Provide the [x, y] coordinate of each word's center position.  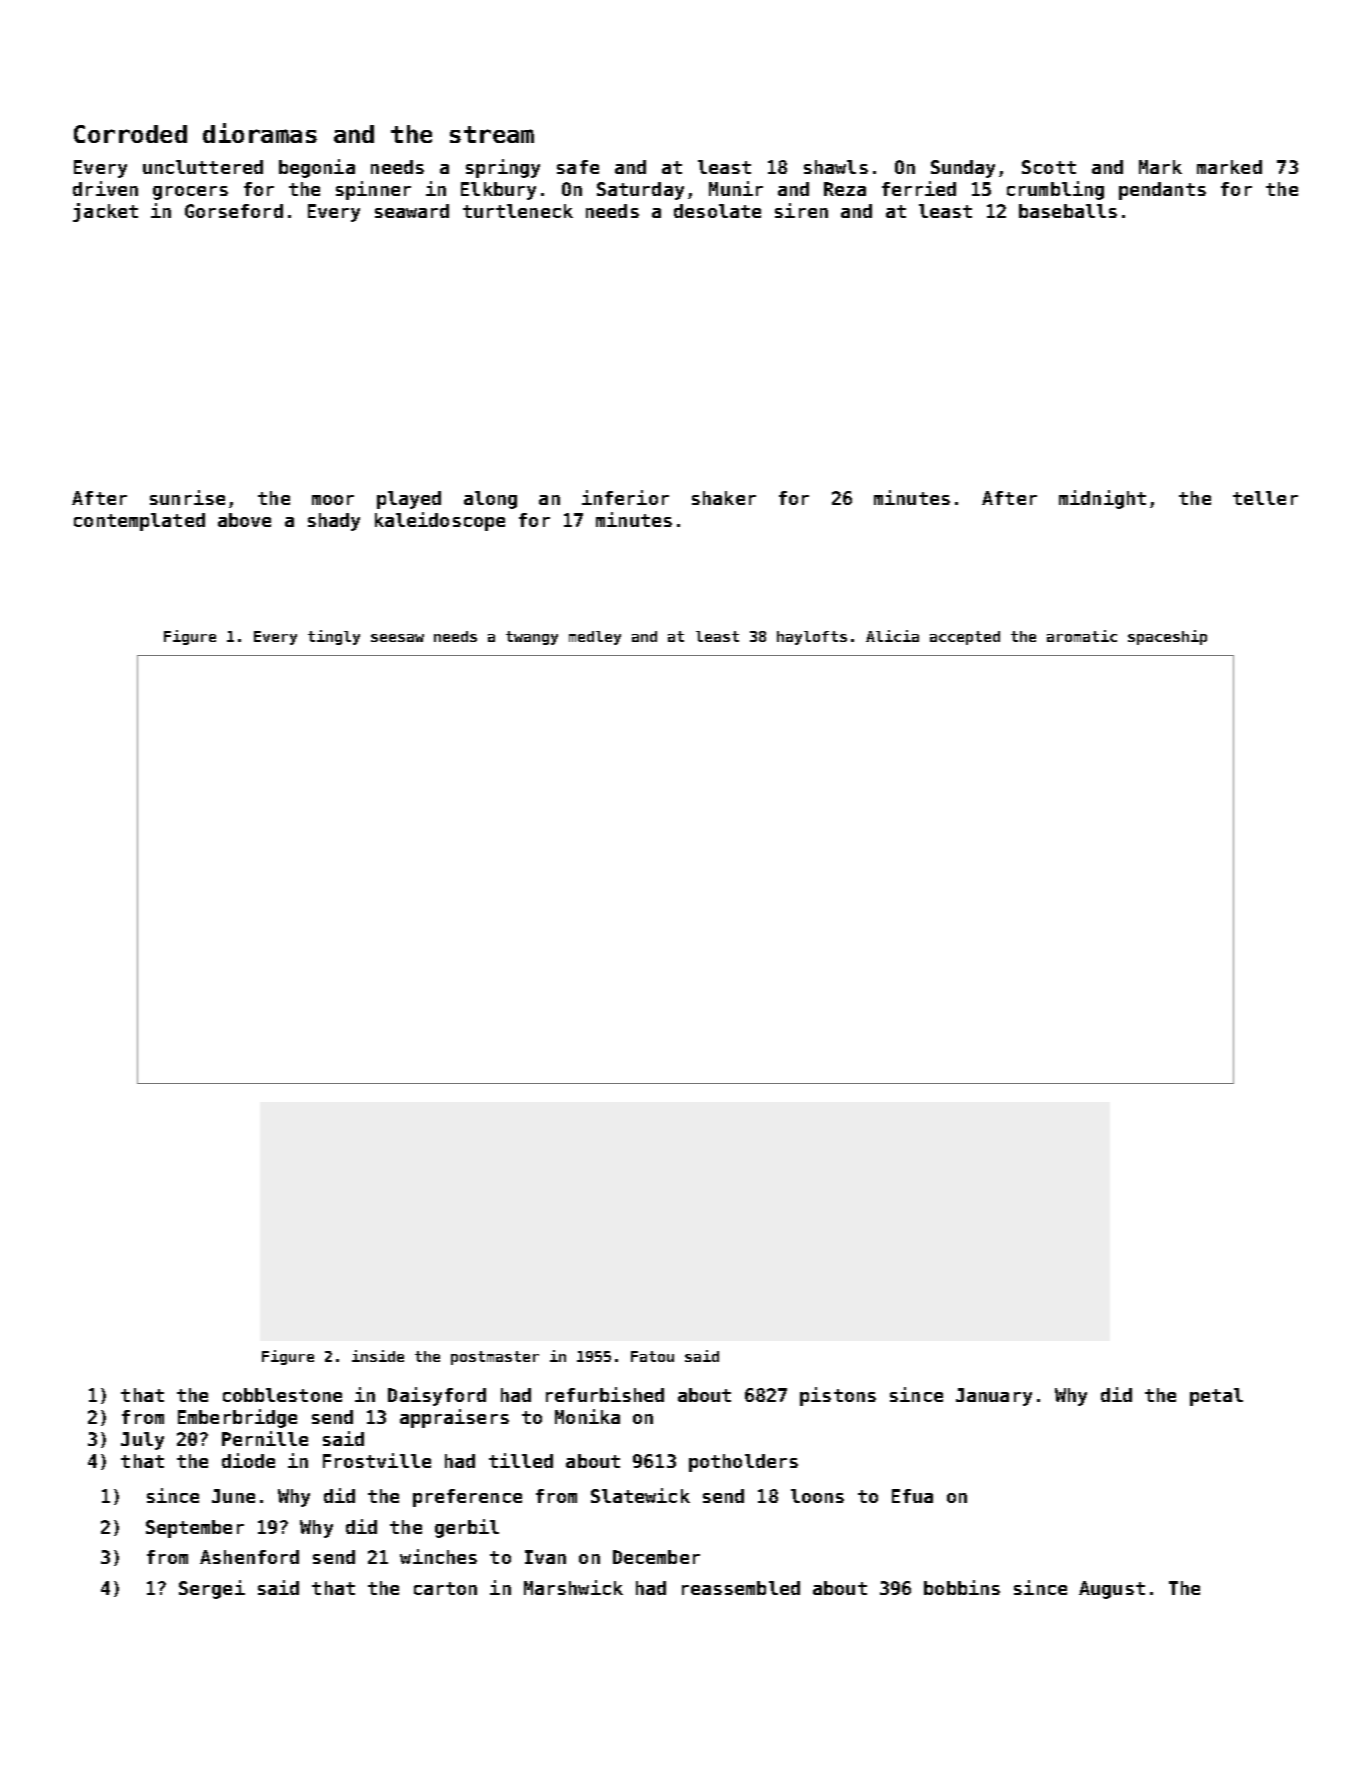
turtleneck [518, 211]
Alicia [892, 636]
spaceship [1167, 637]
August [1112, 1590]
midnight [1102, 499]
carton [445, 1588]
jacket [105, 212]
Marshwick [573, 1587]
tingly [334, 637]
